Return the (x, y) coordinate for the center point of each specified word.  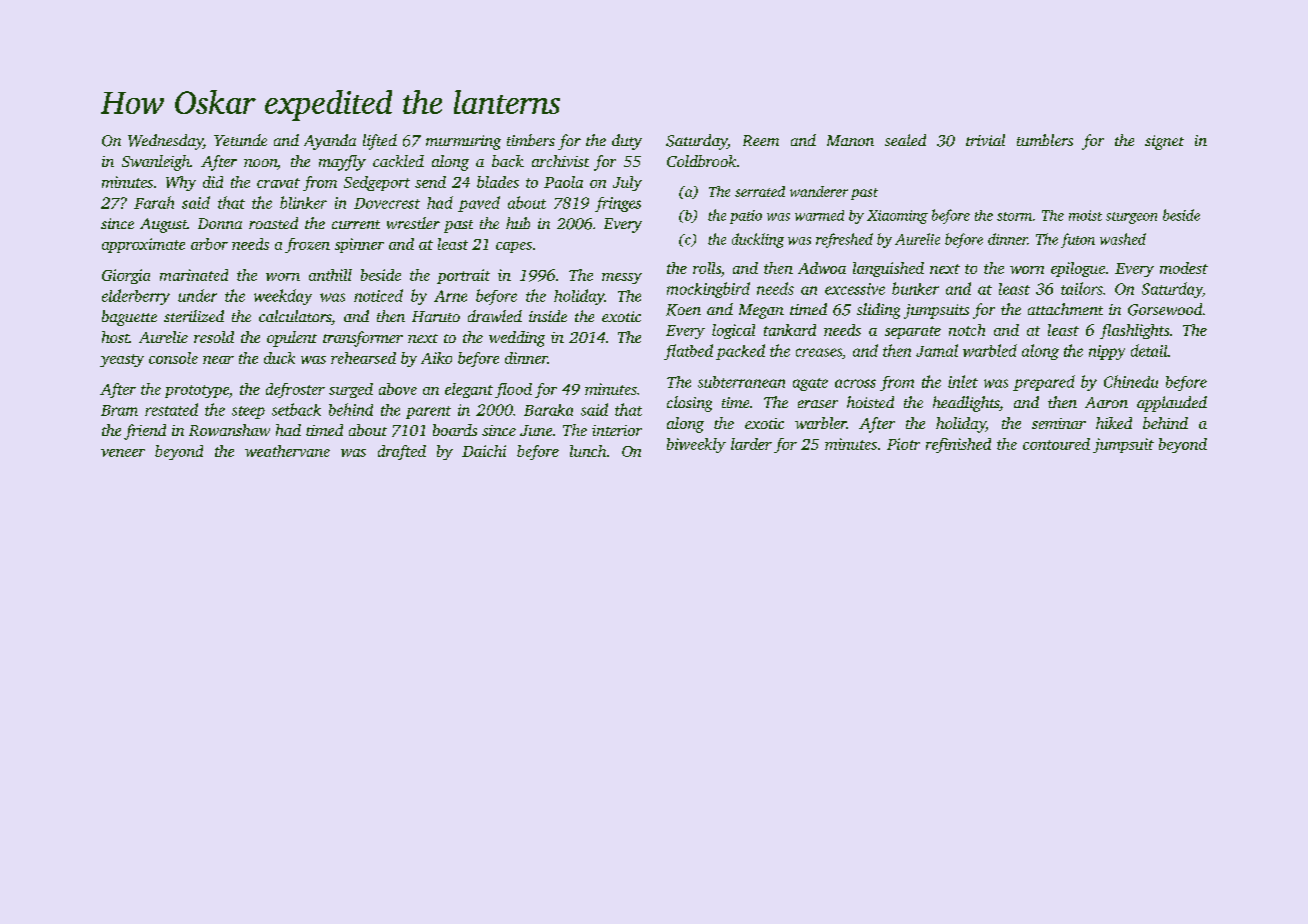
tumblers (1045, 140)
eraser (818, 404)
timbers (531, 140)
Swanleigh (156, 163)
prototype (197, 391)
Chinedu (1131, 381)
